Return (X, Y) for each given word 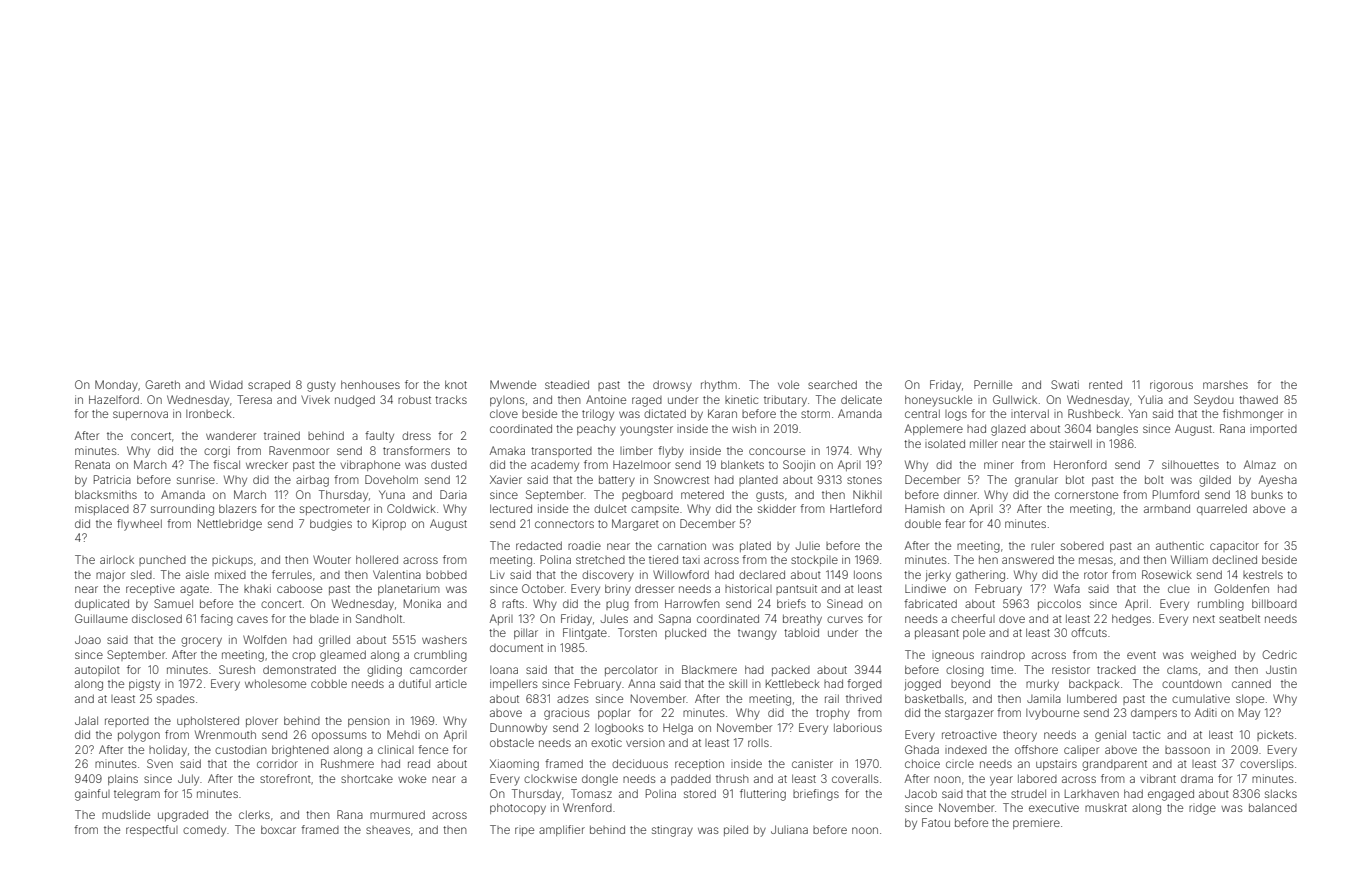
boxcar (278, 829)
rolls (758, 742)
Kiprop (389, 524)
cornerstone (1086, 495)
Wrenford (587, 807)
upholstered (208, 721)
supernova (140, 415)
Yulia (1150, 399)
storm (815, 414)
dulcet (610, 508)
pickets (1275, 736)
